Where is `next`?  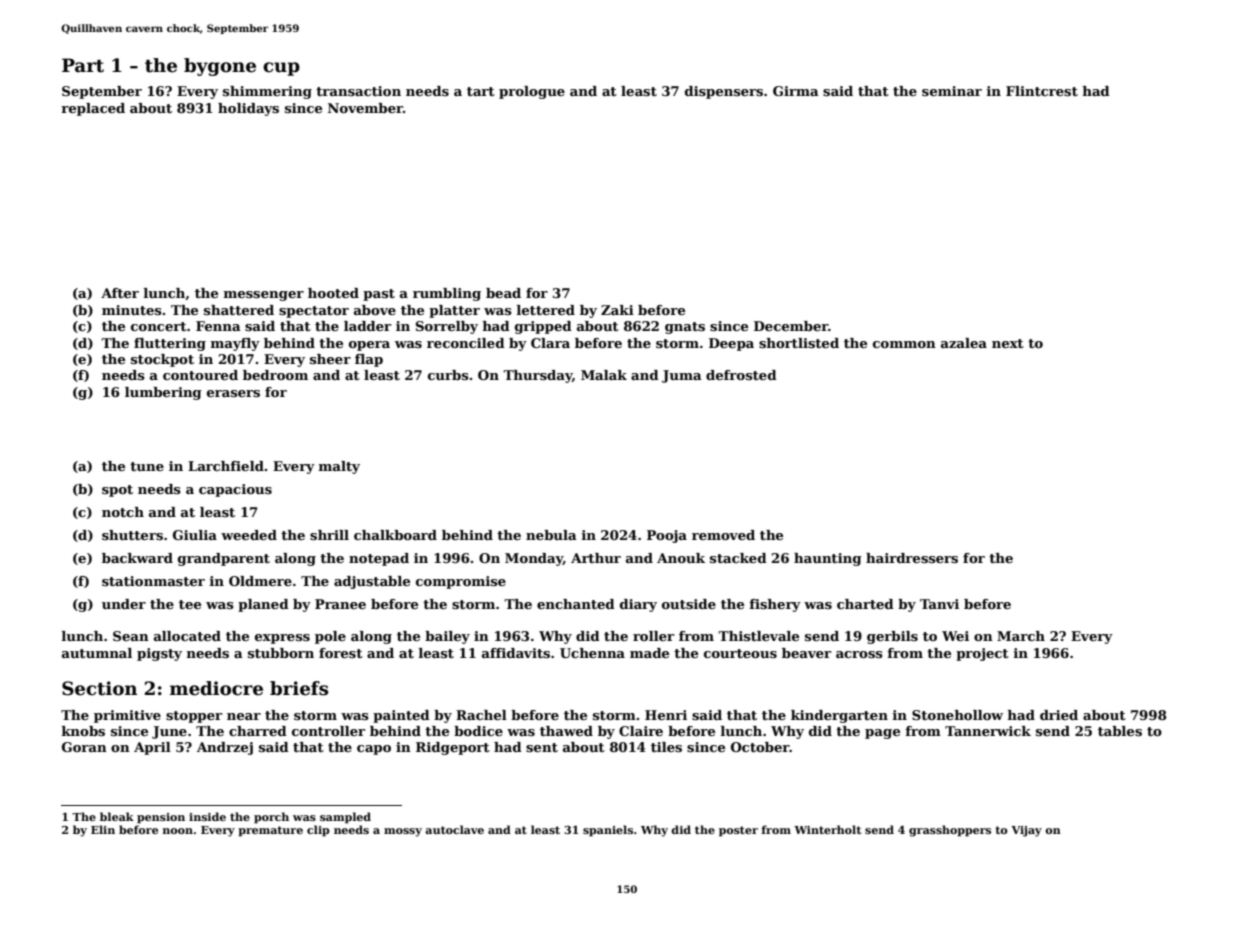 next is located at coordinates (1008, 343).
